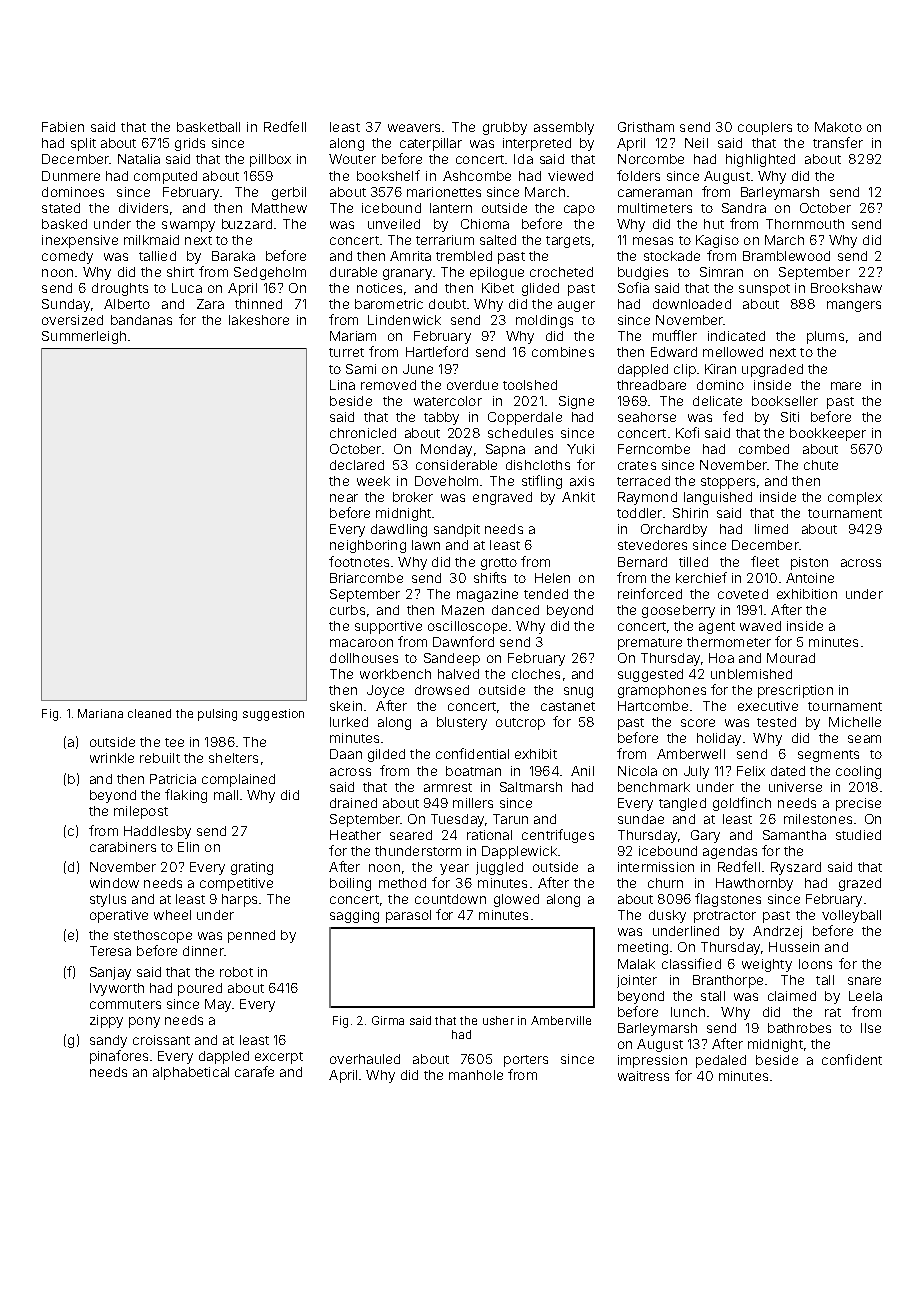  I want to click on near, so click(344, 498).
